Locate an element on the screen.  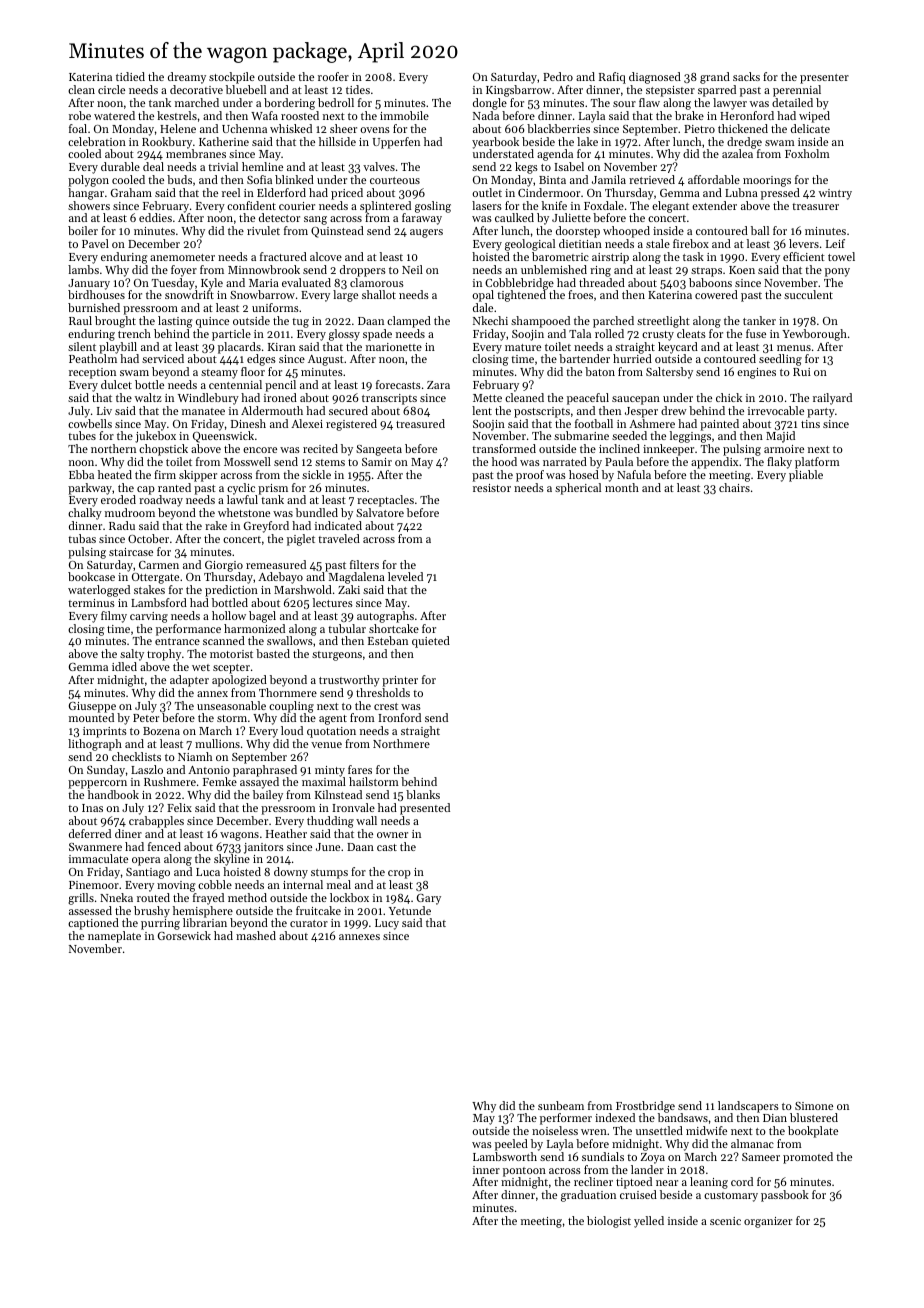
drew is located at coordinates (674, 410).
